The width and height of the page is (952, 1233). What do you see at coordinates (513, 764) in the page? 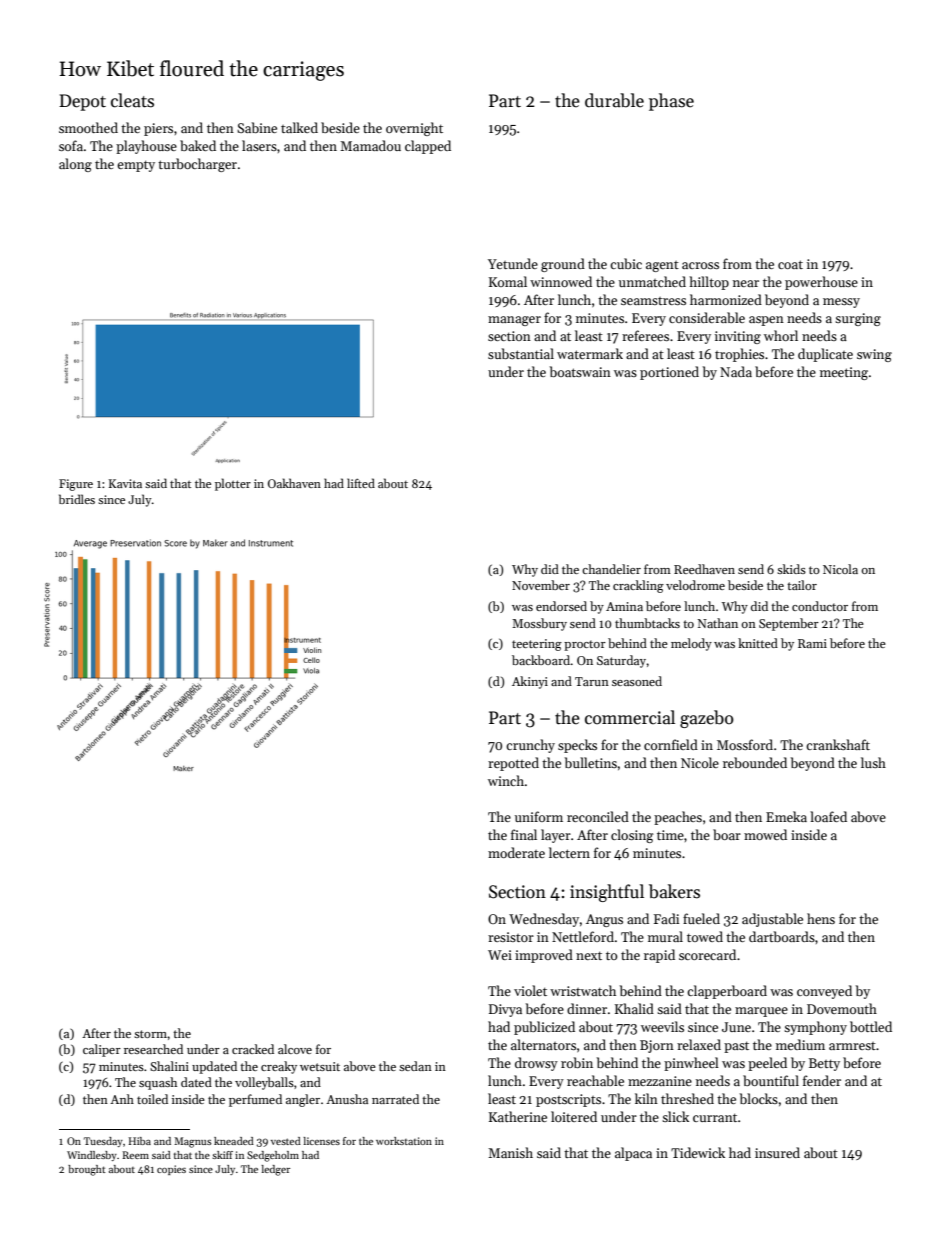
I see `repotted` at bounding box center [513, 764].
